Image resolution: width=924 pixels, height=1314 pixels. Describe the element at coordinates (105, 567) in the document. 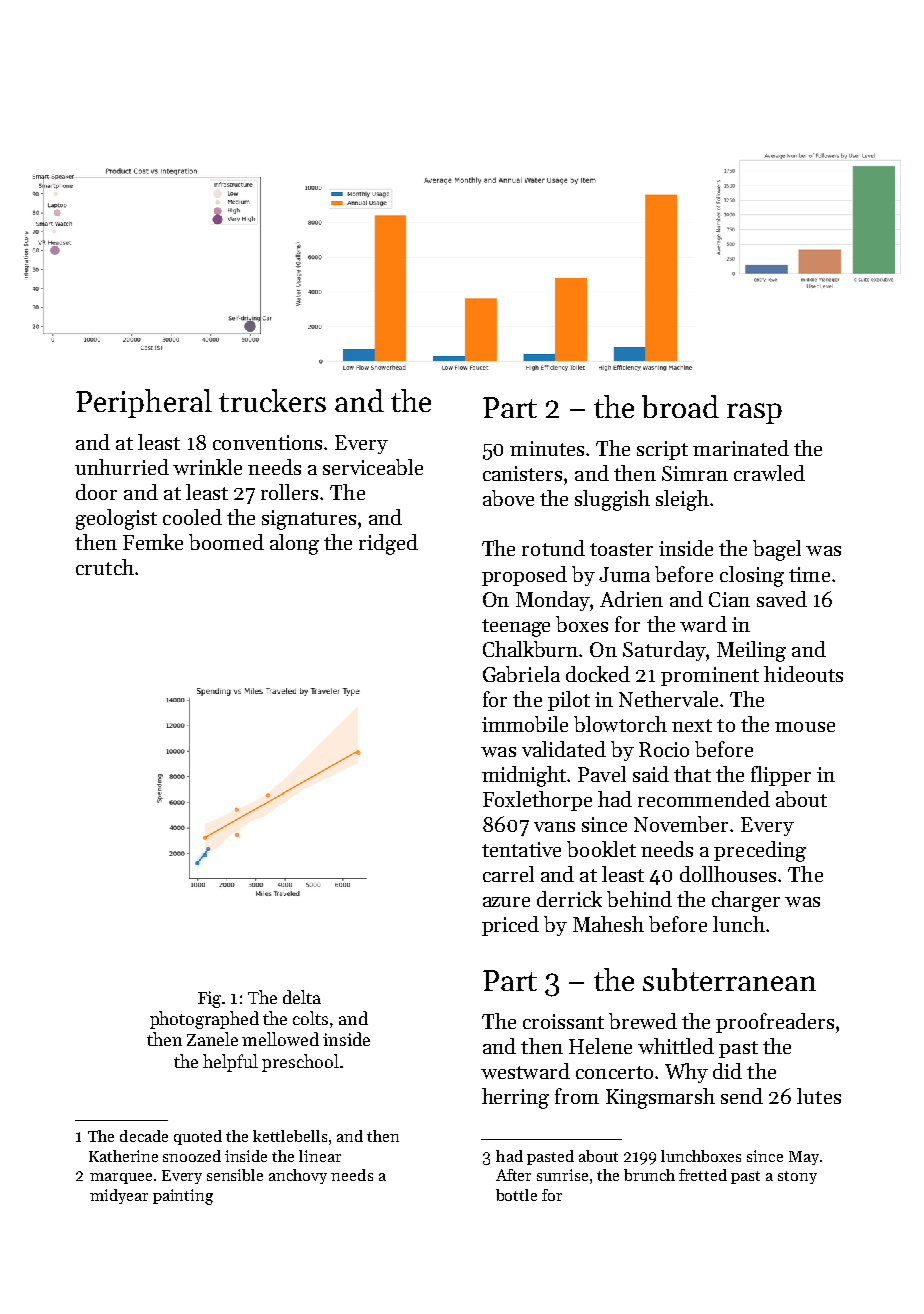

I see `crutch` at that location.
